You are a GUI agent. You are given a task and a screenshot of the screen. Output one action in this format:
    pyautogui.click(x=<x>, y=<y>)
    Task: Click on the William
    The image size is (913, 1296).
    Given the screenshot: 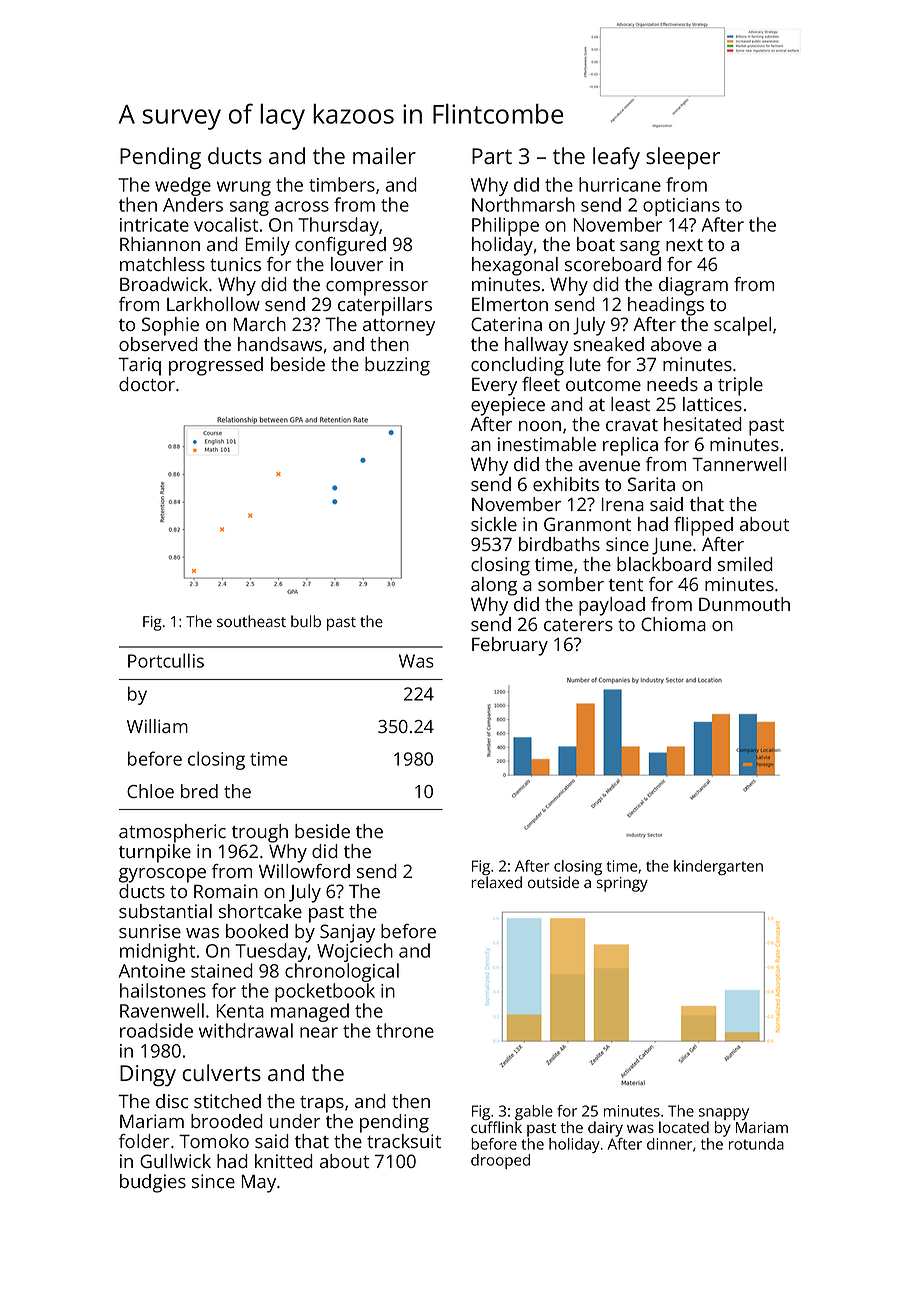 What is the action you would take?
    pyautogui.click(x=157, y=726)
